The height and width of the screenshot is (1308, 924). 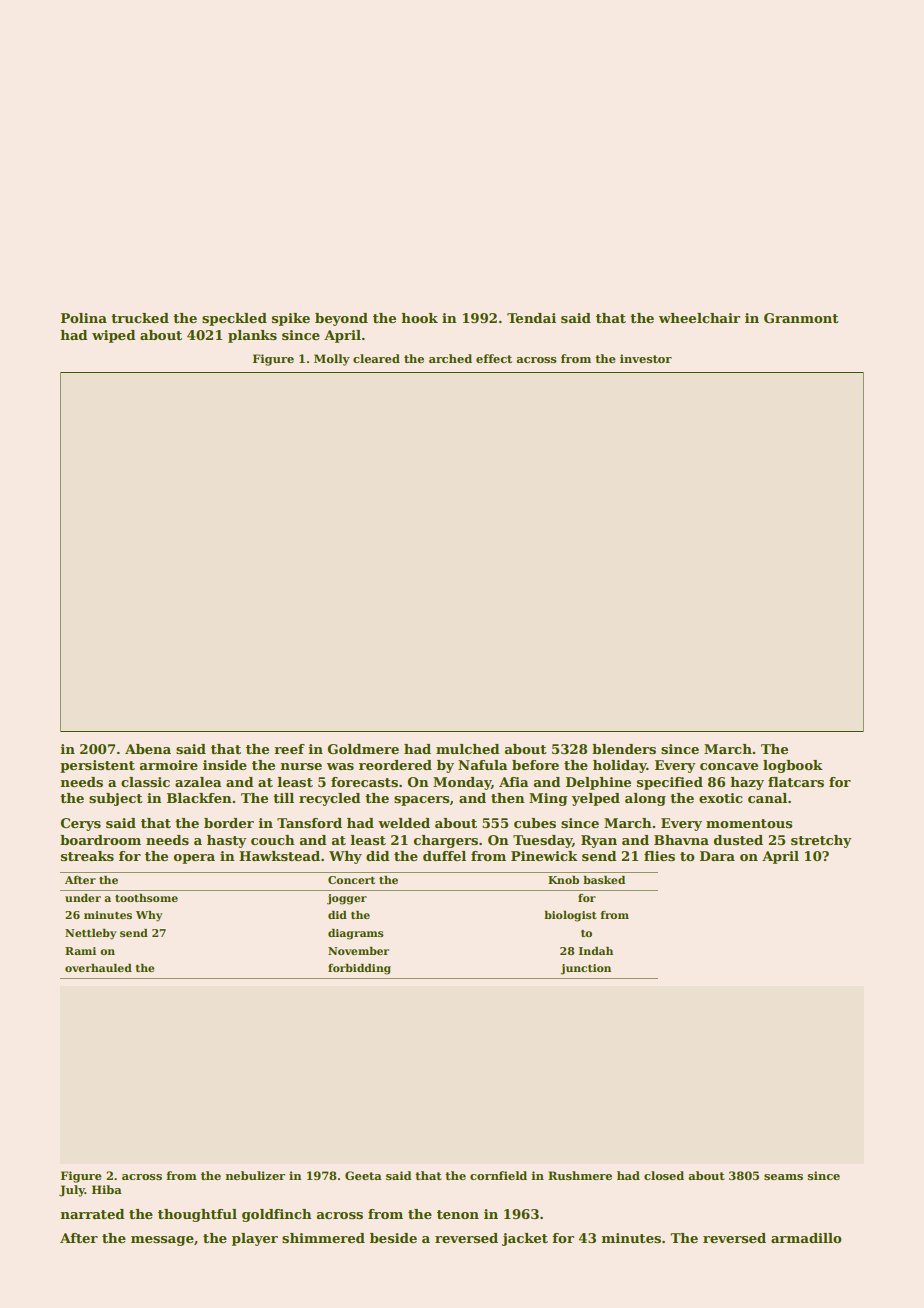 What do you see at coordinates (783, 1177) in the screenshot?
I see `seams` at bounding box center [783, 1177].
